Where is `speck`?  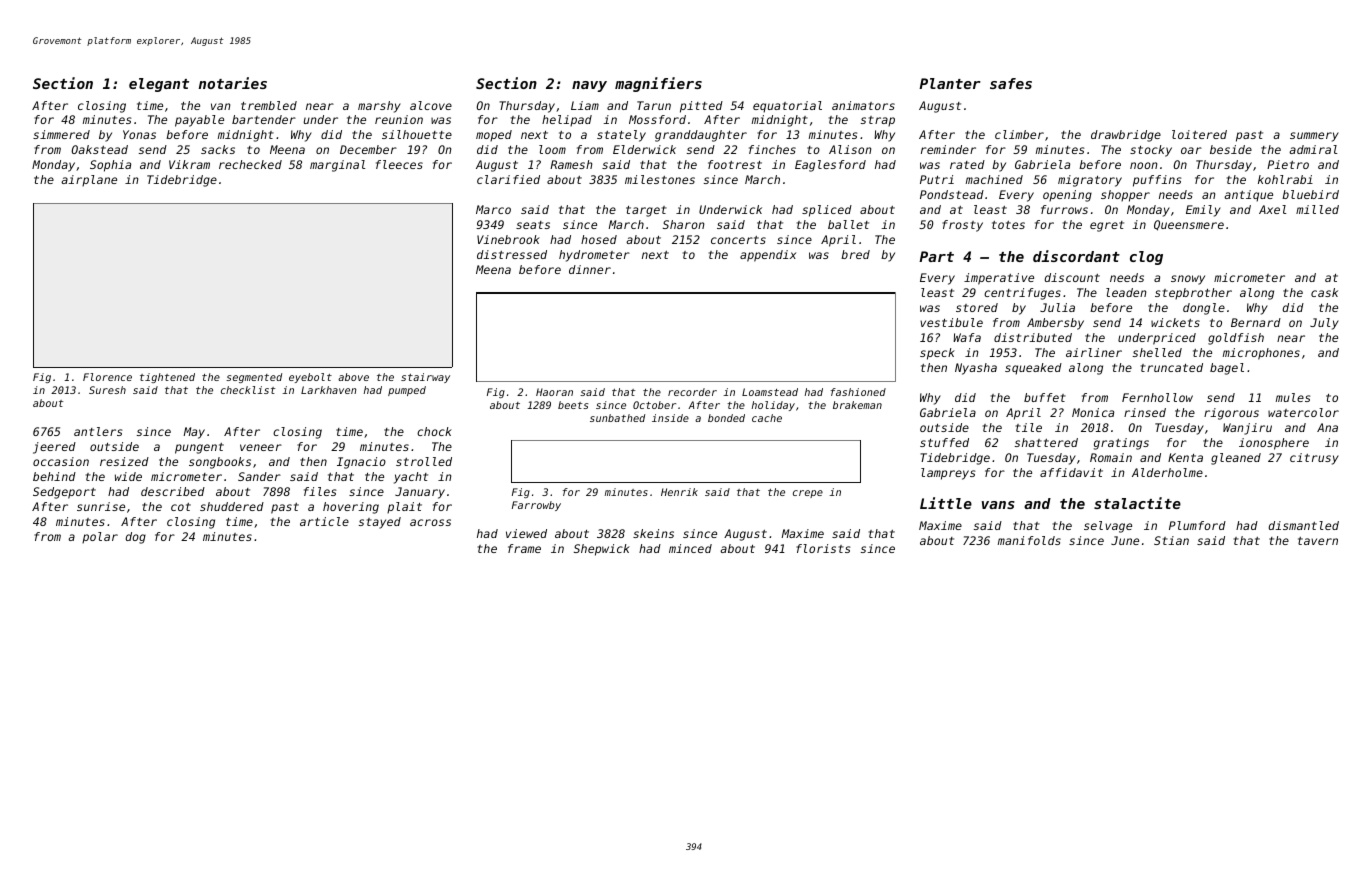
speck is located at coordinates (937, 354).
